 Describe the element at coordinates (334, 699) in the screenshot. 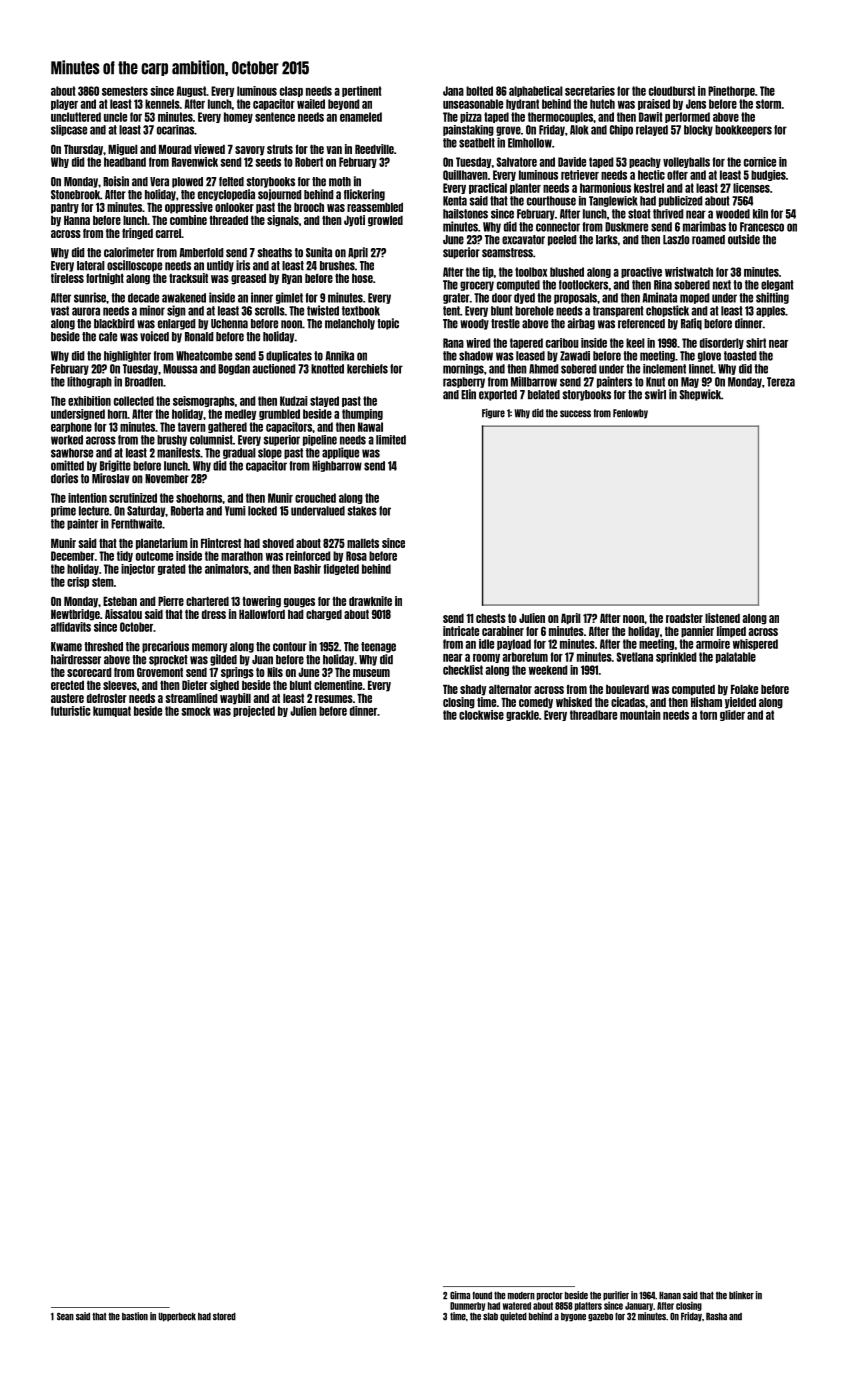

I see `resumes` at that location.
